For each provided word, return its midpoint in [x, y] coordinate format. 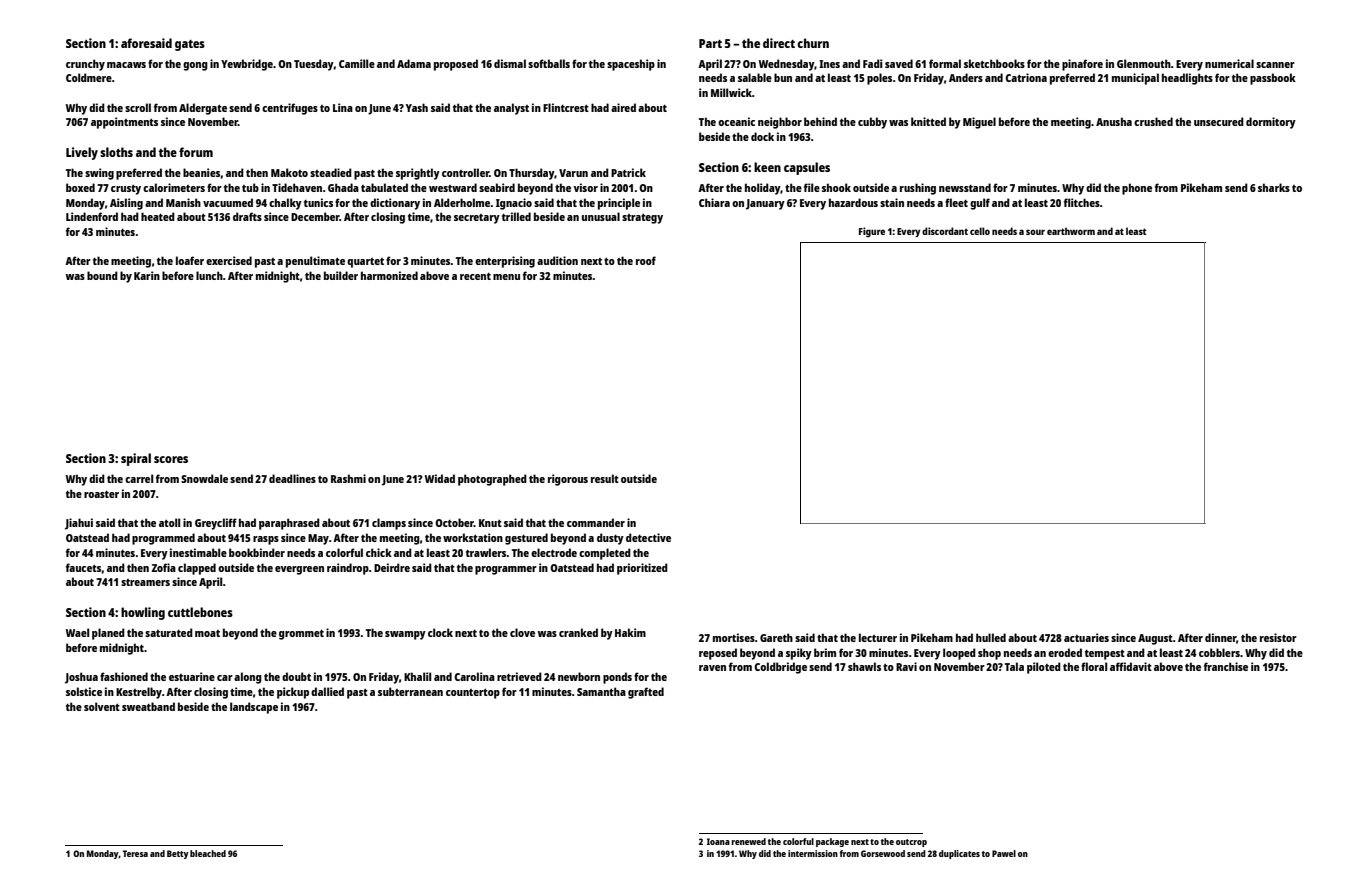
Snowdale [204, 478]
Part [710, 43]
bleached [208, 853]
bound [102, 275]
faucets [83, 567]
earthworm [1071, 231]
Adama [414, 63]
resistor [1278, 637]
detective [648, 537]
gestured [526, 539]
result [605, 478]
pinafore [1082, 65]
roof [646, 260]
